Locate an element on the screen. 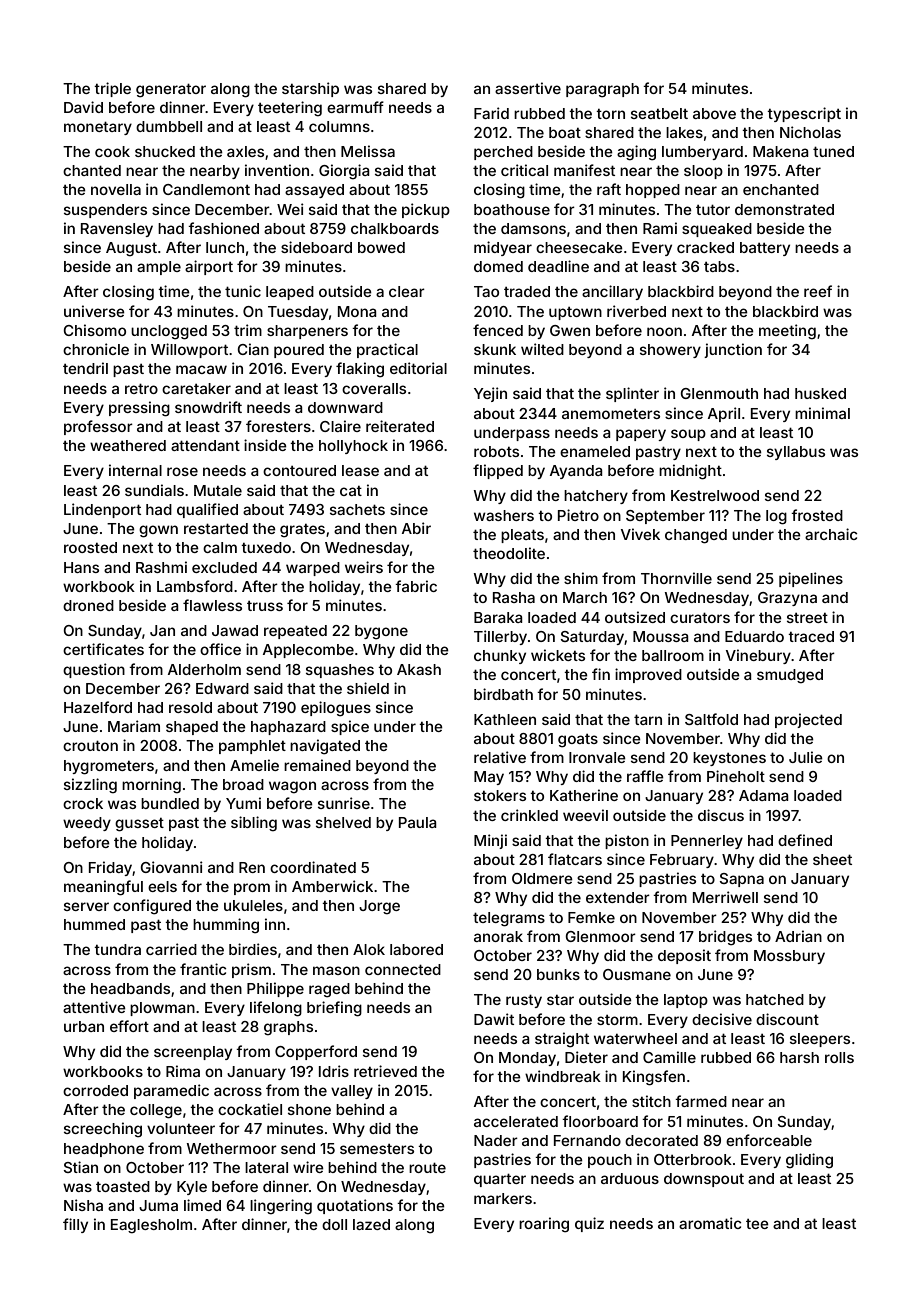  hatched is located at coordinates (775, 999).
